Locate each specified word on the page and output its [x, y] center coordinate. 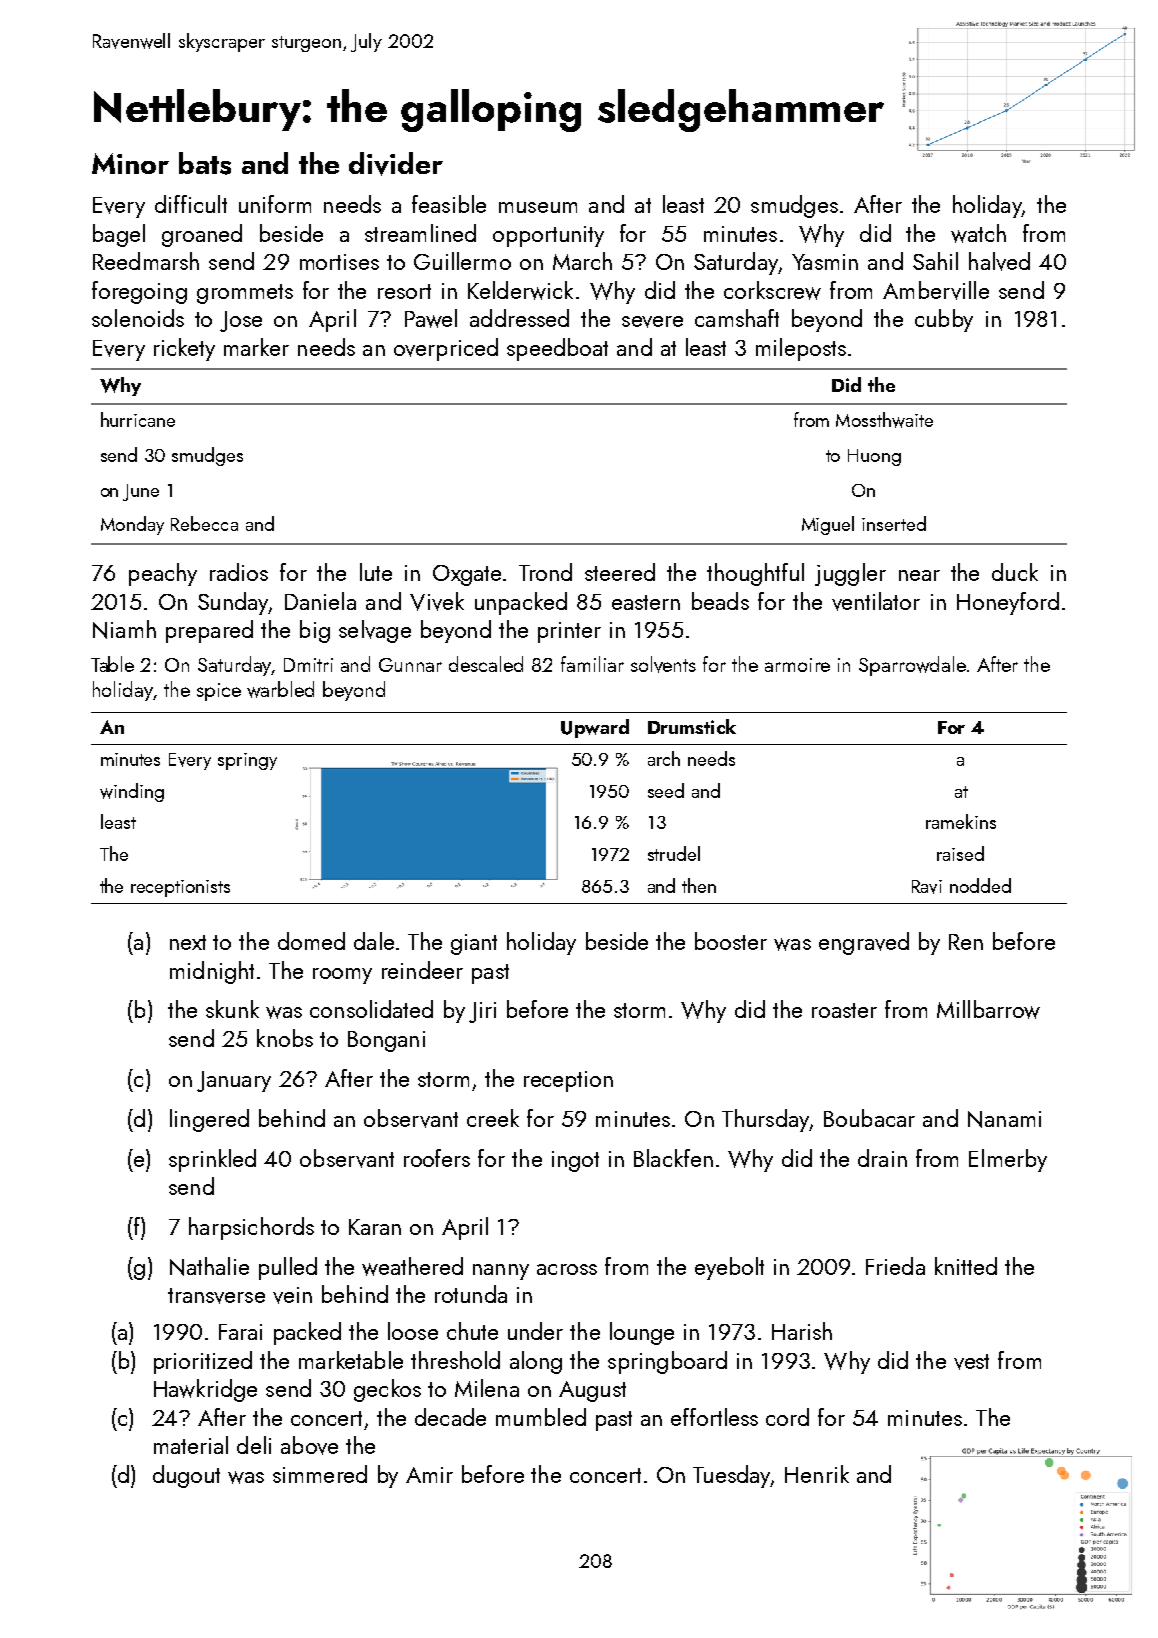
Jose [241, 321]
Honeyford [1008, 603]
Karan [375, 1227]
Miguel [828, 525]
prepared [209, 631]
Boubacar [869, 1118]
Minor [130, 163]
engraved [864, 943]
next [188, 942]
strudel [674, 853]
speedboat [557, 349]
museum [538, 207]
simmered [320, 1474]
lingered [209, 1120]
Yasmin [825, 262]
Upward [595, 728]
